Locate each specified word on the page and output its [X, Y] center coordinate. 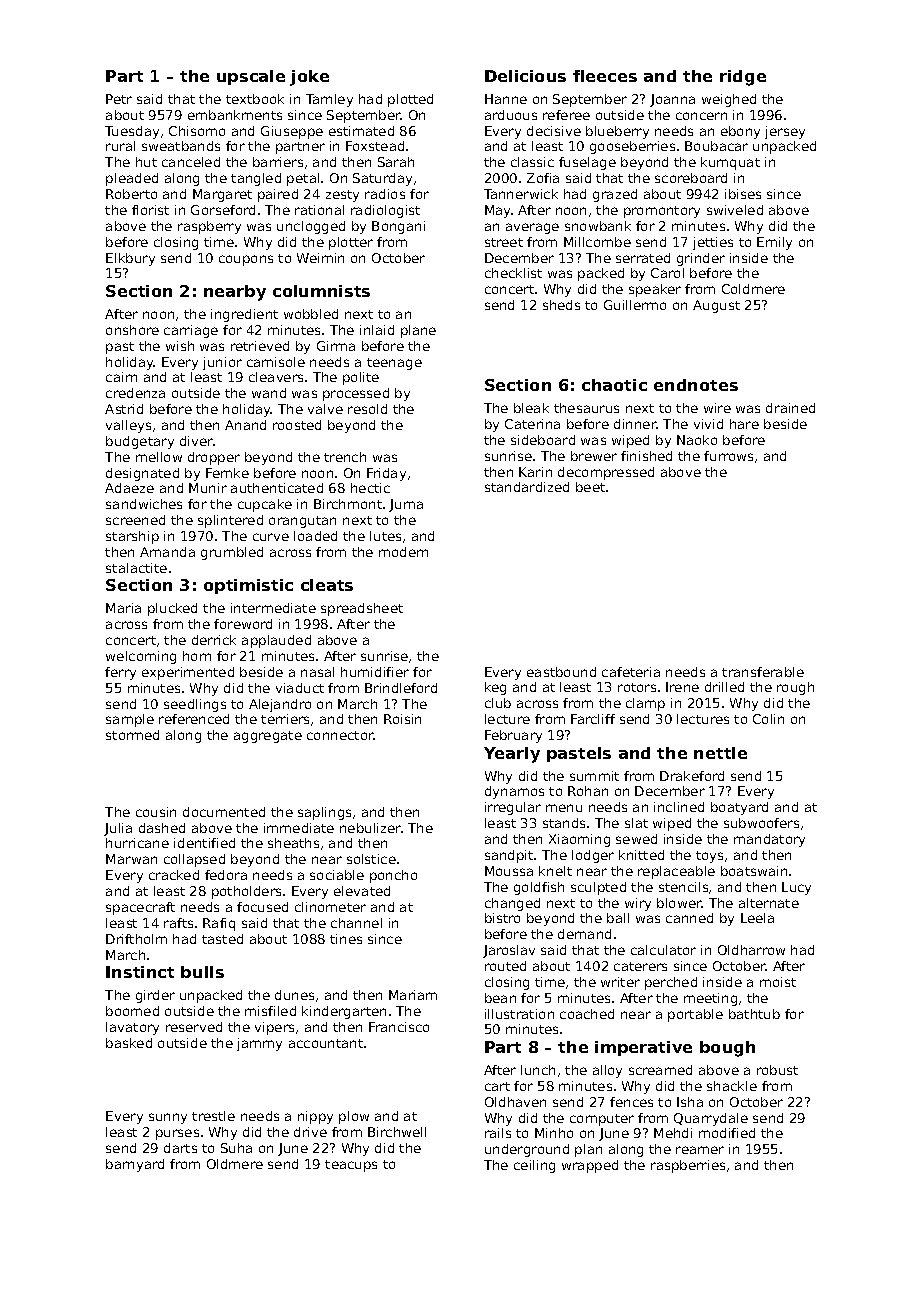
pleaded [132, 179]
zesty [342, 196]
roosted [297, 425]
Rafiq [219, 924]
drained [790, 408]
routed [505, 966]
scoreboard [691, 178]
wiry [638, 904]
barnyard [135, 1165]
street [504, 242]
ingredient [244, 315]
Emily [774, 243]
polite [361, 378]
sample [130, 720]
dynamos [514, 792]
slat [636, 823]
